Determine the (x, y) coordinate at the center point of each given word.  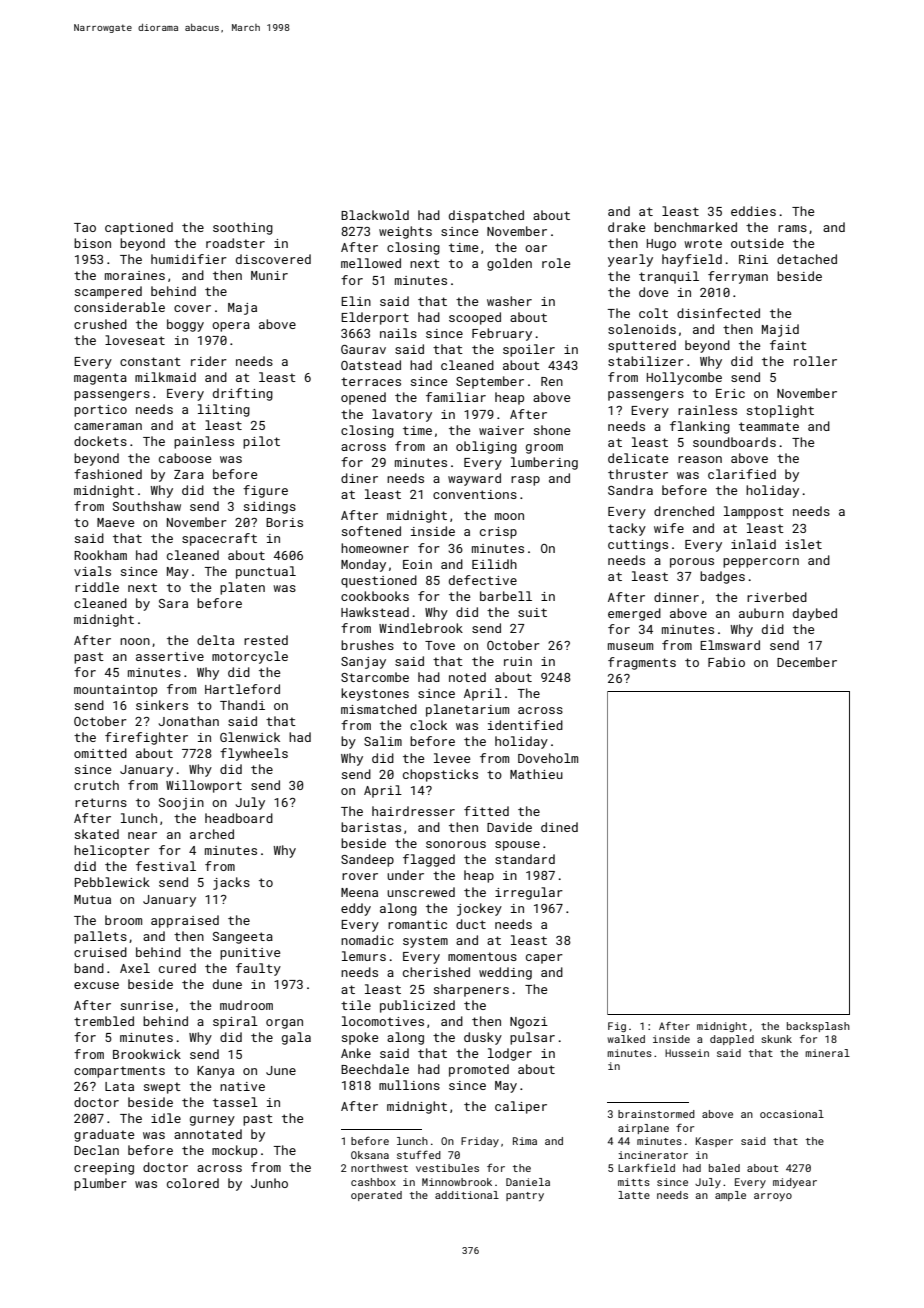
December (807, 662)
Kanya (215, 1072)
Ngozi (529, 1023)
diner (359, 478)
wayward (474, 479)
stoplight (780, 411)
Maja (242, 309)
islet (803, 544)
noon (135, 641)
